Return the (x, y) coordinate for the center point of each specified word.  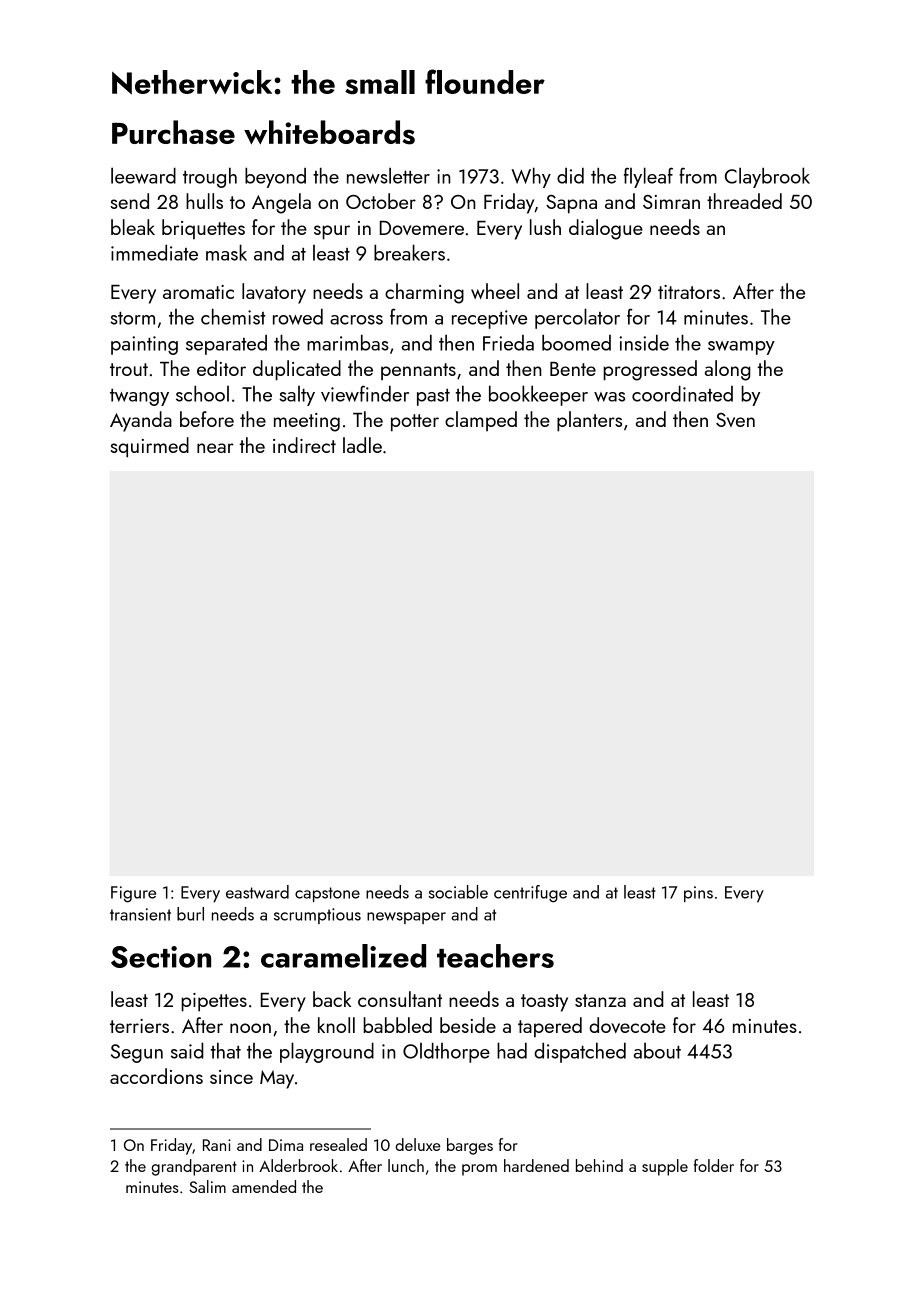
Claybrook (767, 177)
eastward (257, 892)
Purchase (173, 132)
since (231, 1077)
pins (698, 894)
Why (531, 178)
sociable (458, 892)
